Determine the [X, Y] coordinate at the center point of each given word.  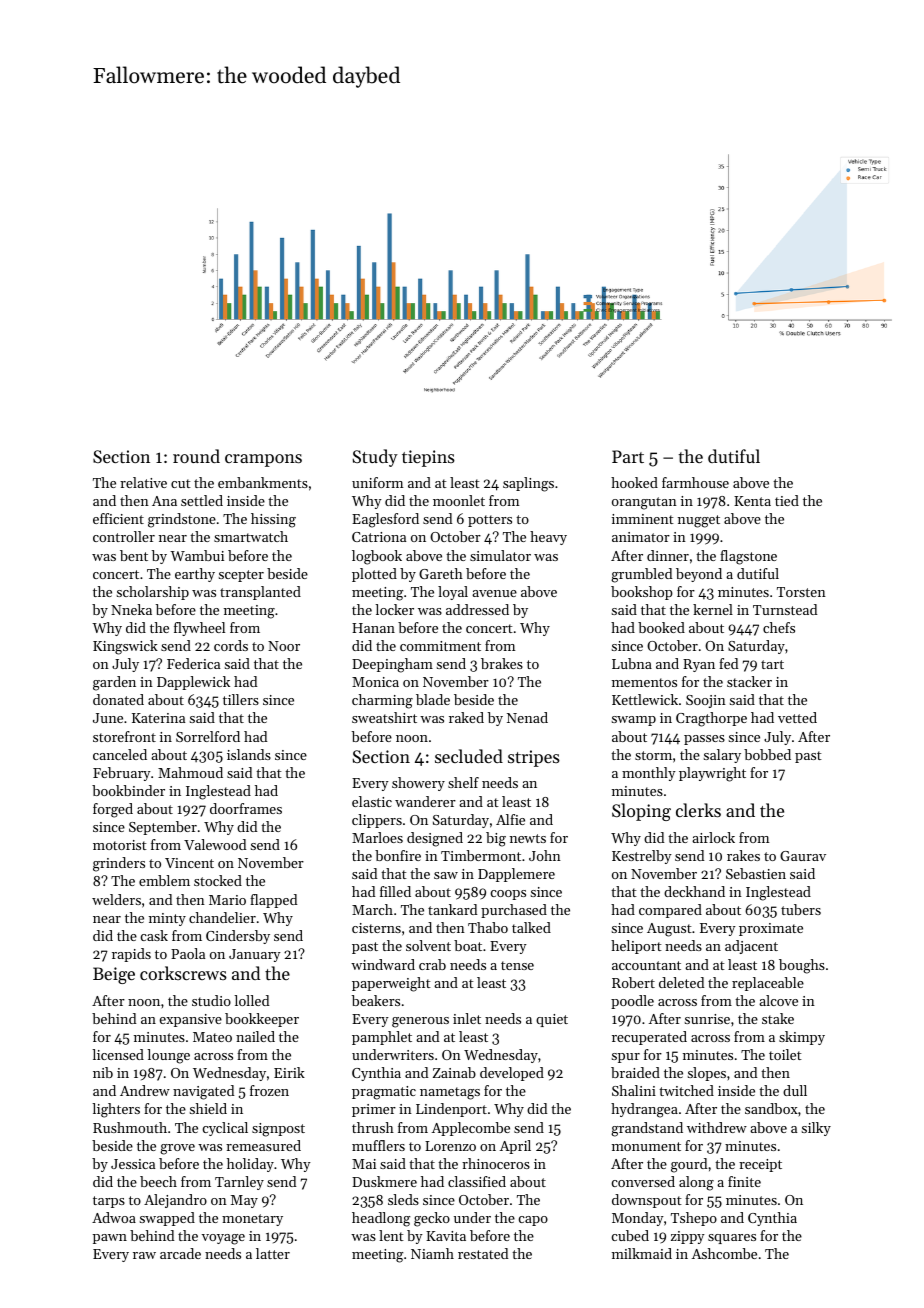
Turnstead [785, 609]
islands [249, 754]
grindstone [182, 520]
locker [394, 609]
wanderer [425, 801]
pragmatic [384, 1093]
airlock [713, 837]
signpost [278, 1130]
